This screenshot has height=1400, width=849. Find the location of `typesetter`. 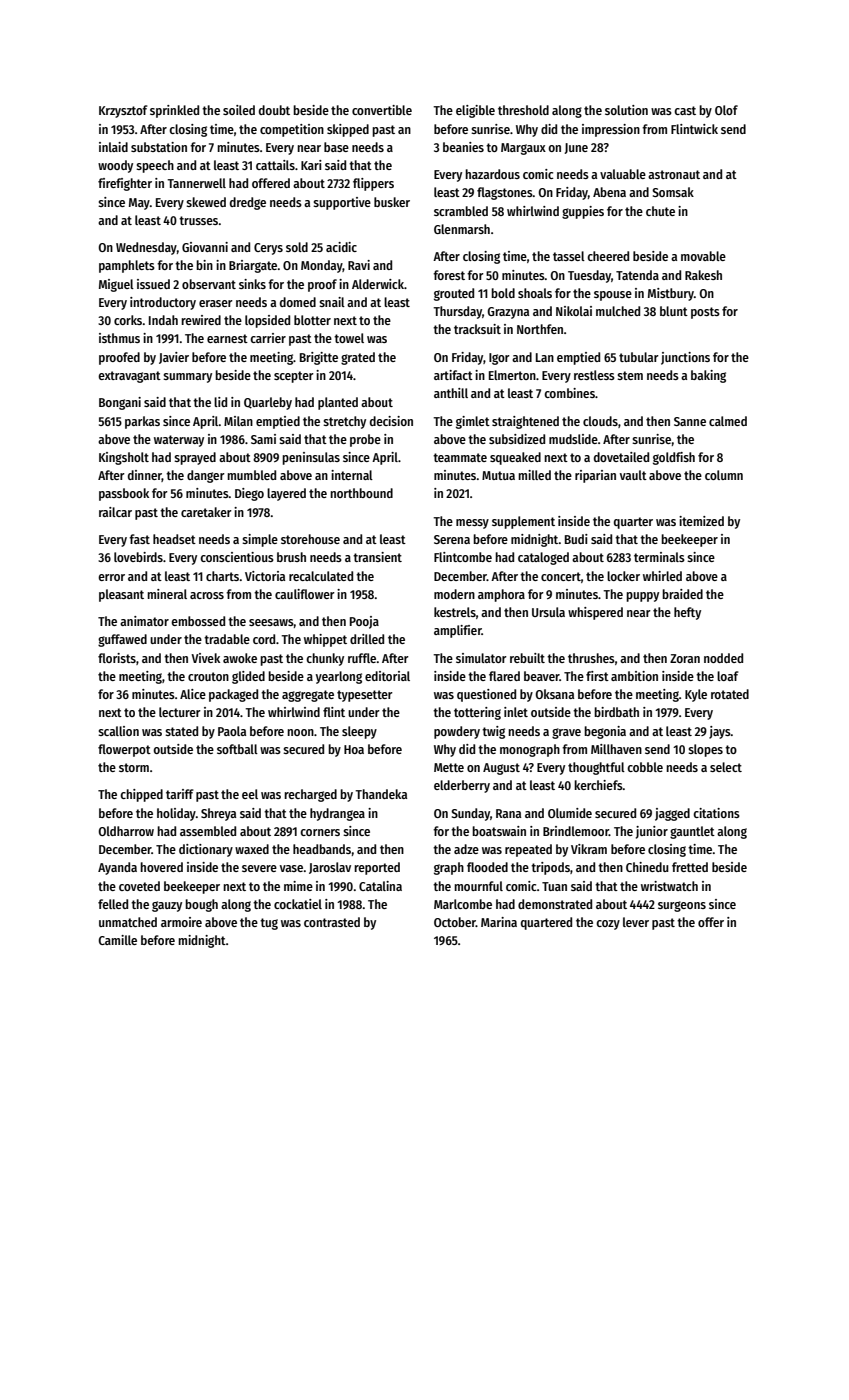

typesetter is located at coordinates (365, 696).
